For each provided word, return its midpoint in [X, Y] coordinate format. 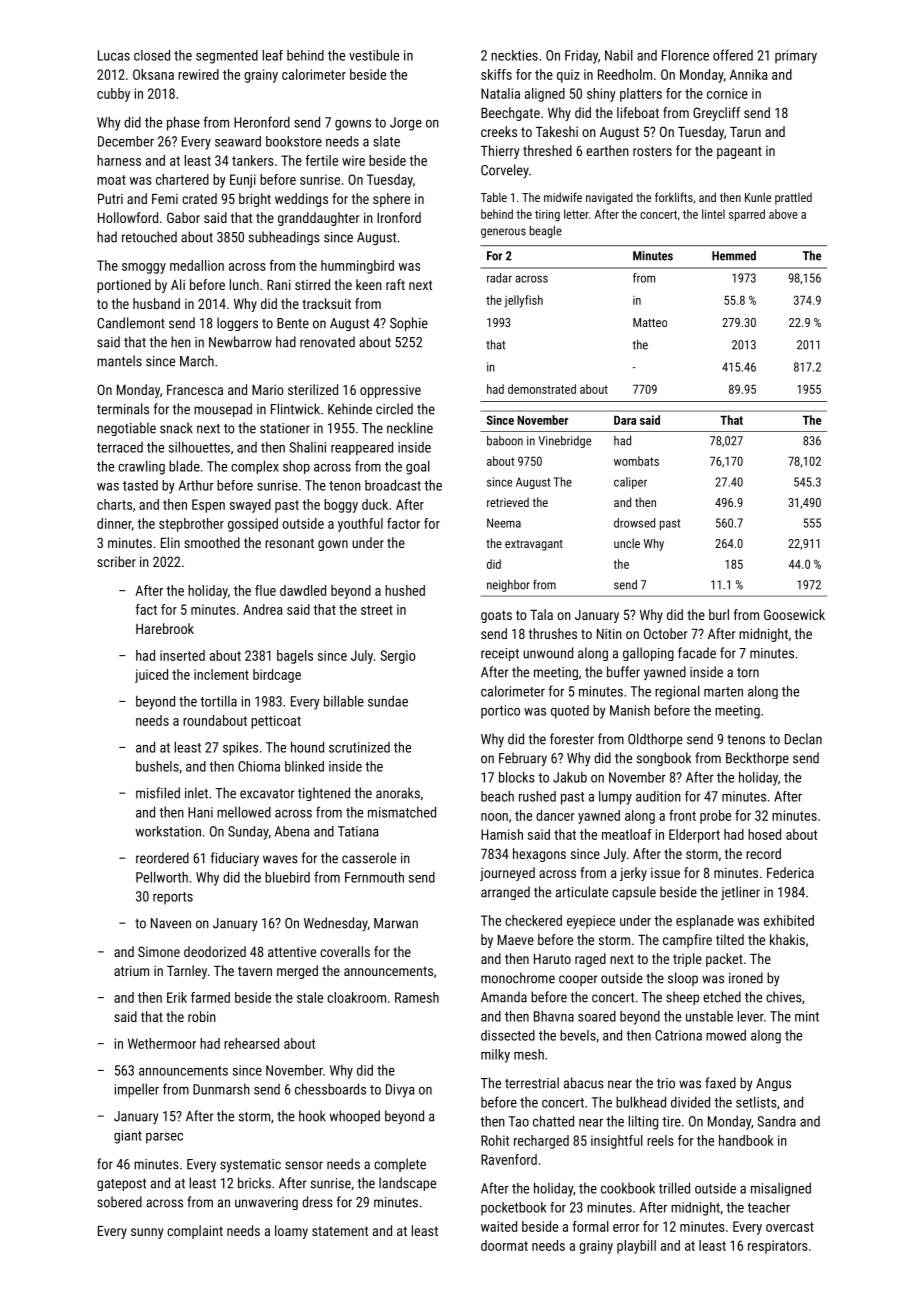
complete [400, 1165]
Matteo [650, 322]
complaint [195, 1232]
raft [395, 284]
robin [202, 1016]
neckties [514, 55]
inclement [221, 674]
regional [677, 692]
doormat [504, 1245]
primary [796, 57]
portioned [124, 286]
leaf [273, 55]
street [377, 610]
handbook [746, 1140]
